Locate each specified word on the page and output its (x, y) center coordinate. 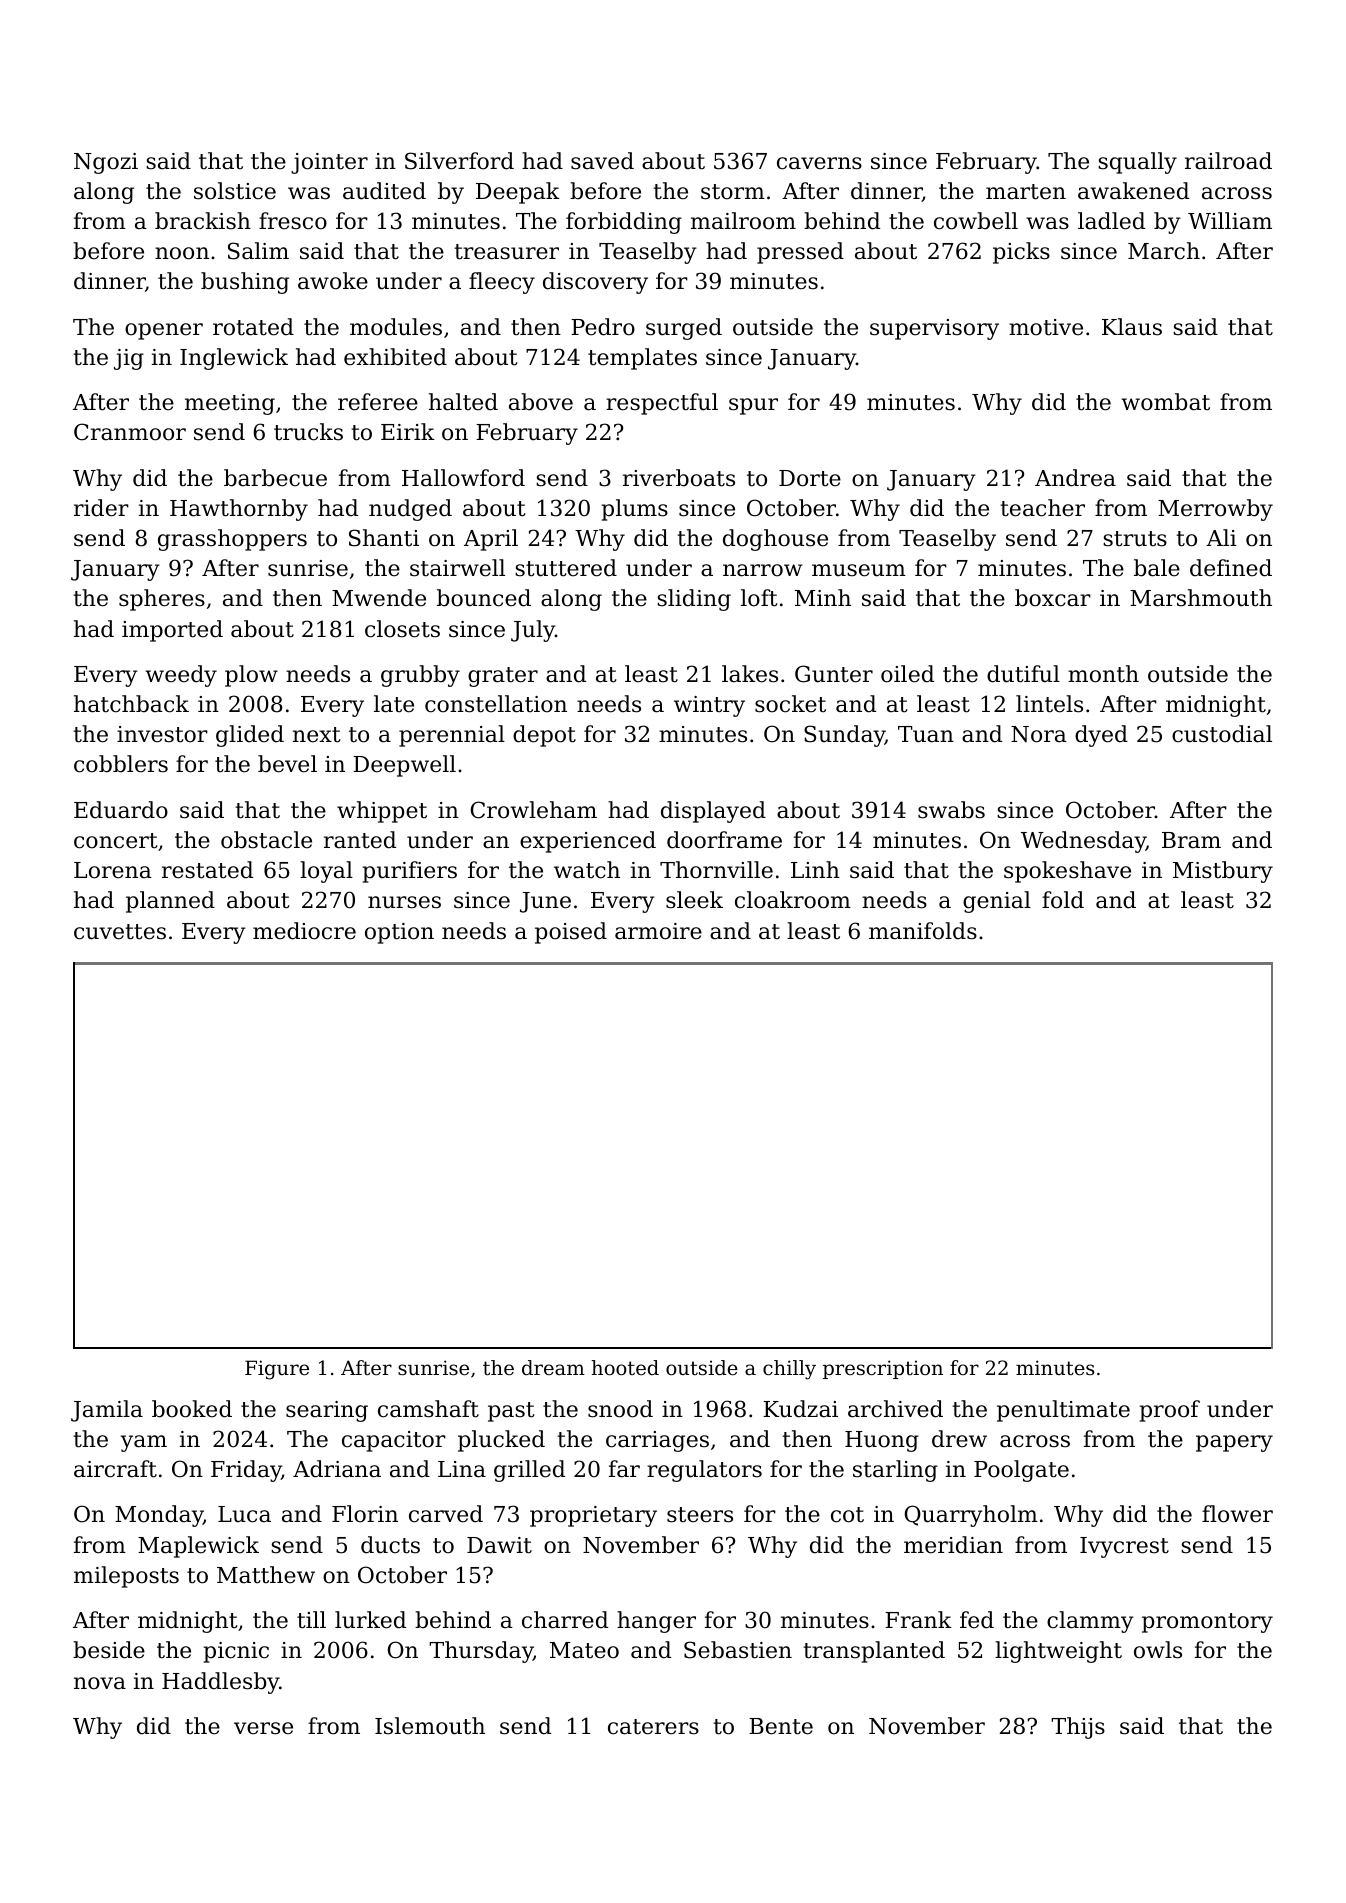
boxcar (1053, 598)
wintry (709, 706)
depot (544, 736)
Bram (1191, 840)
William (1230, 221)
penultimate (1063, 1411)
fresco (293, 221)
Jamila (107, 1411)
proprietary (593, 1516)
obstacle (266, 840)
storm (733, 192)
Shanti (384, 538)
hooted (625, 1368)
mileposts (126, 1577)
